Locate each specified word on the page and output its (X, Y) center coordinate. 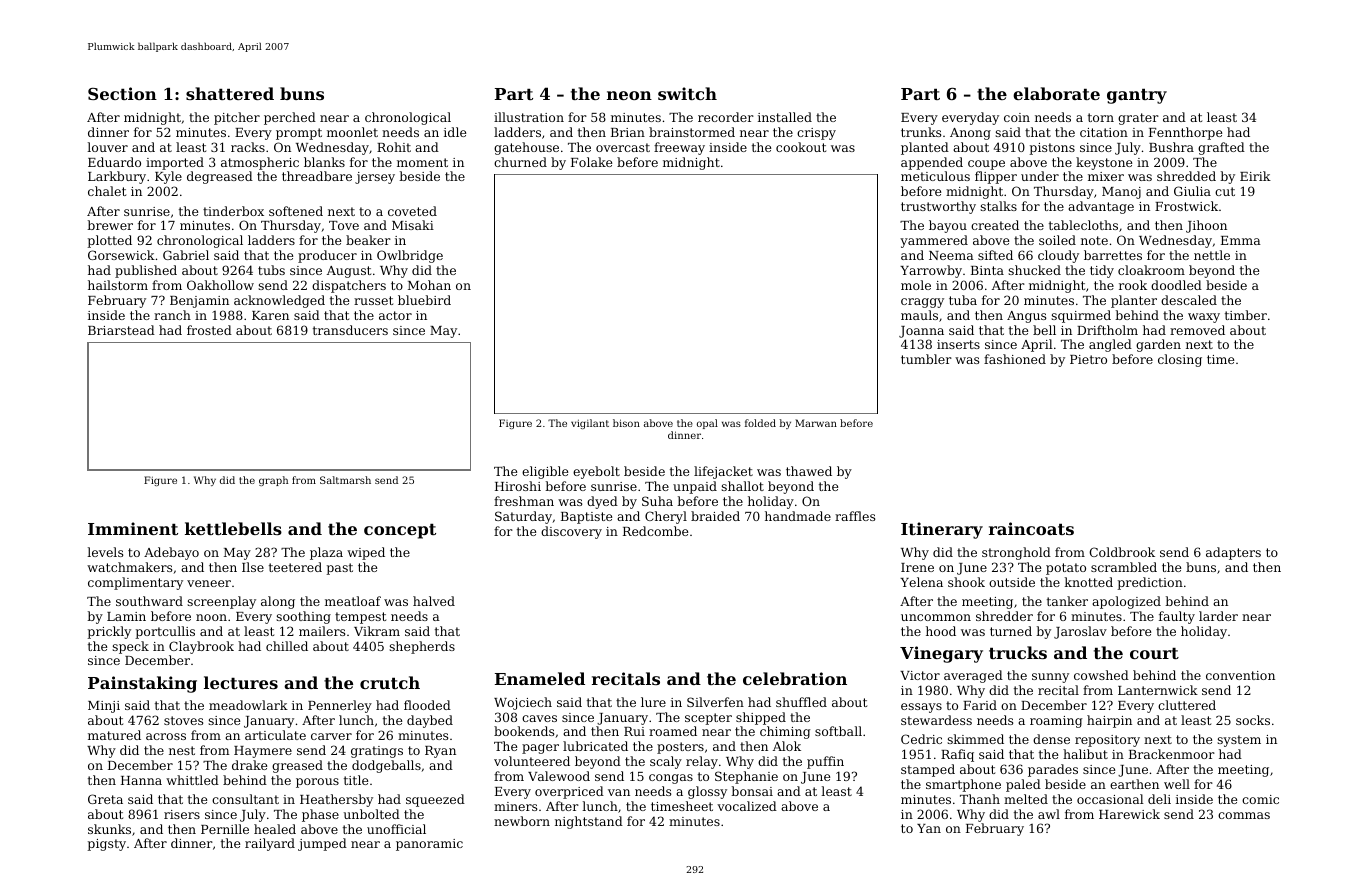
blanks (324, 162)
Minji (104, 707)
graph (273, 481)
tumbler (926, 359)
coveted (412, 211)
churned (520, 162)
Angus (1026, 317)
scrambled (1124, 567)
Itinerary (942, 530)
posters (680, 748)
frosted (209, 330)
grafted (1221, 148)
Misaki (413, 225)
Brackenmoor (1172, 754)
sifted (995, 255)
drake (249, 765)
